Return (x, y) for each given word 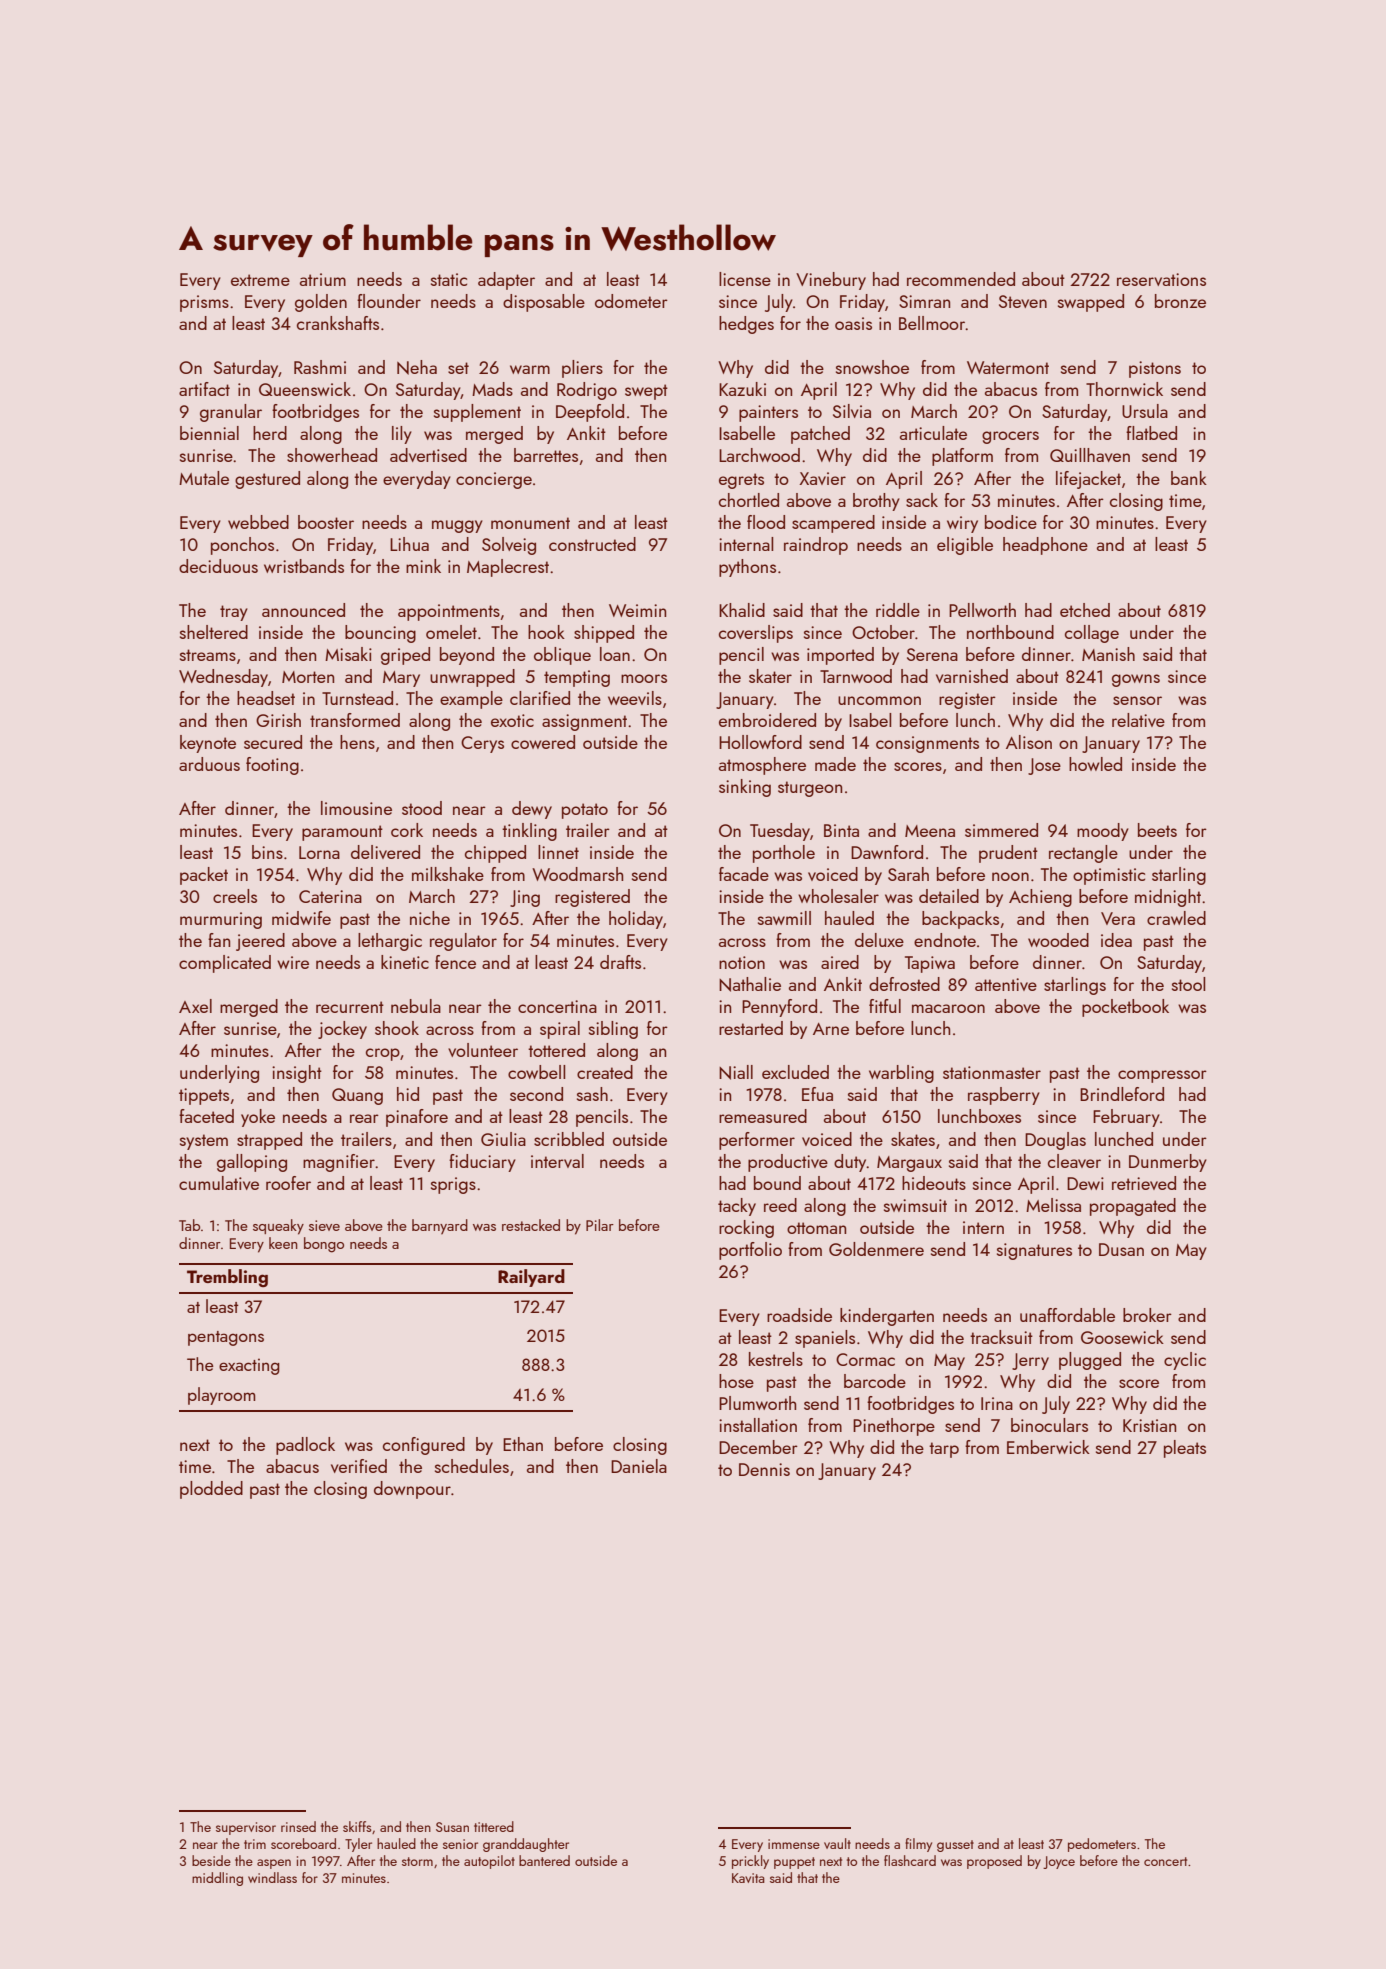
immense (794, 1844)
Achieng (1040, 898)
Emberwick (1048, 1447)
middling (217, 1879)
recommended (961, 279)
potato (585, 811)
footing (272, 766)
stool (1188, 984)
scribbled (569, 1139)
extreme (260, 280)
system (204, 1142)
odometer (631, 301)
